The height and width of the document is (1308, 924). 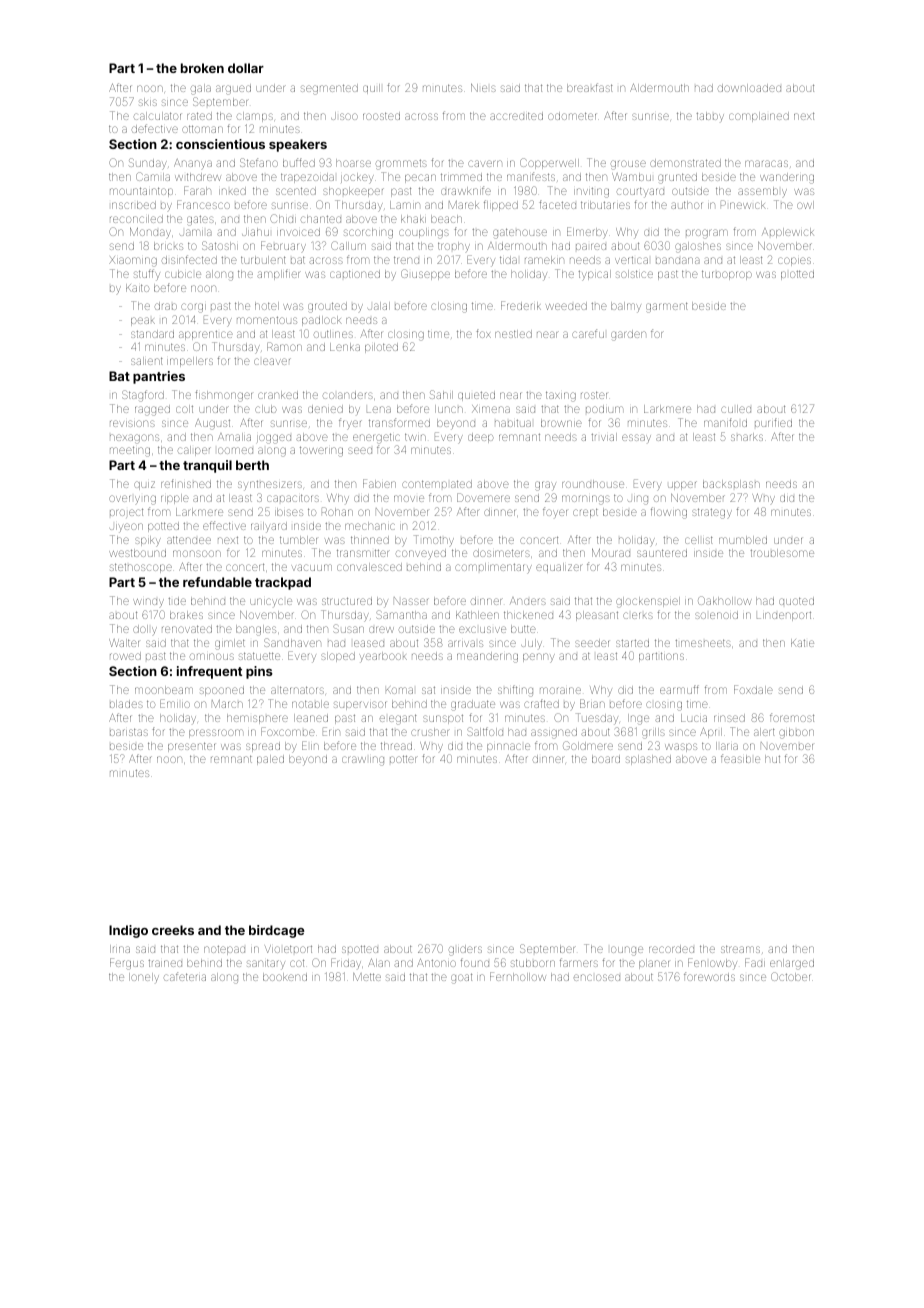 What do you see at coordinates (792, 717) in the document?
I see `foremost` at bounding box center [792, 717].
